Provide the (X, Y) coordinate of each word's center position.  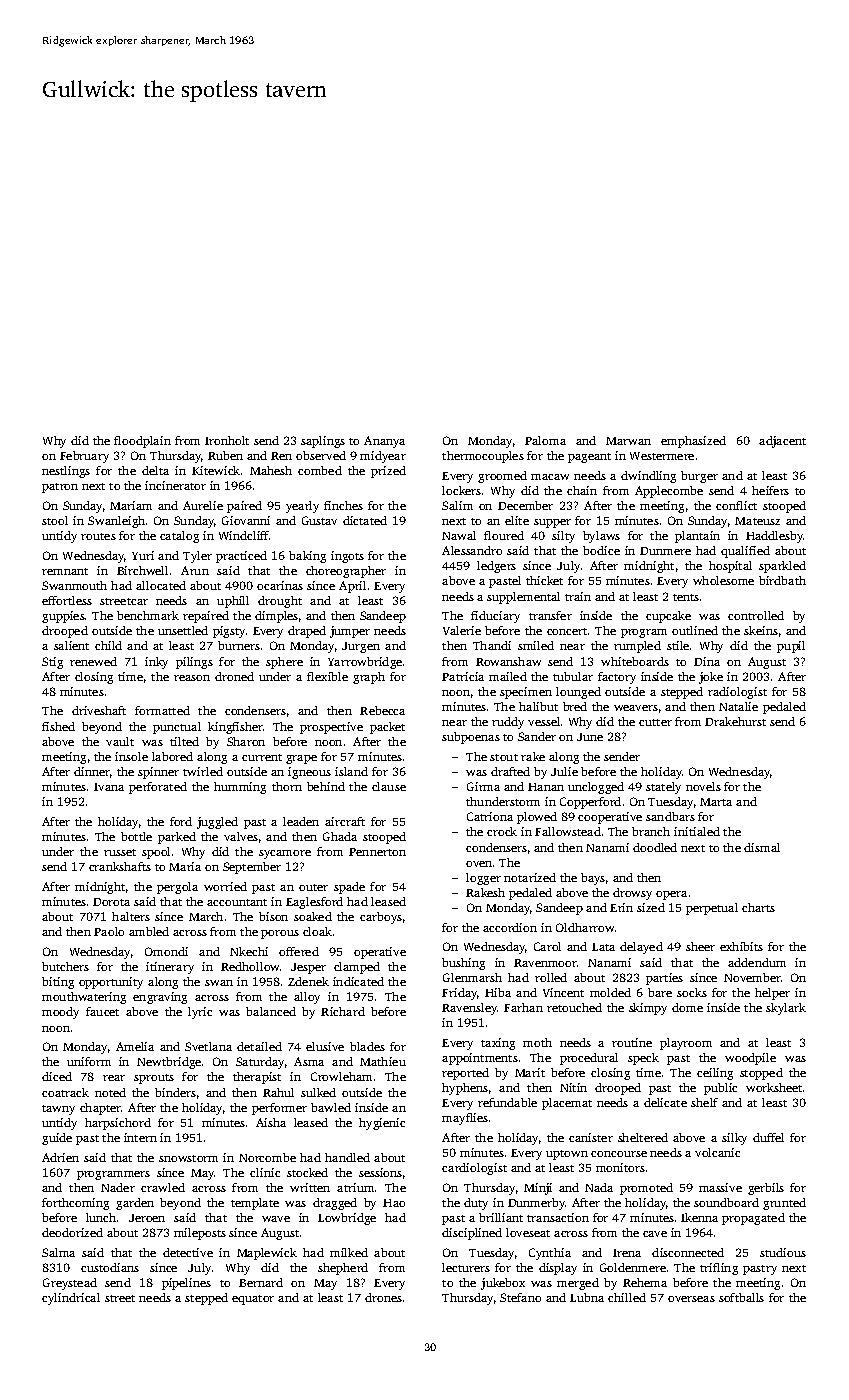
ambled (149, 931)
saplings (323, 442)
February (84, 457)
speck (643, 1059)
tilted (184, 741)
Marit (530, 1072)
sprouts (154, 1079)
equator (253, 1300)
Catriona (490, 816)
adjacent (782, 442)
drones (383, 1297)
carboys (381, 918)
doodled (655, 847)
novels (703, 786)
